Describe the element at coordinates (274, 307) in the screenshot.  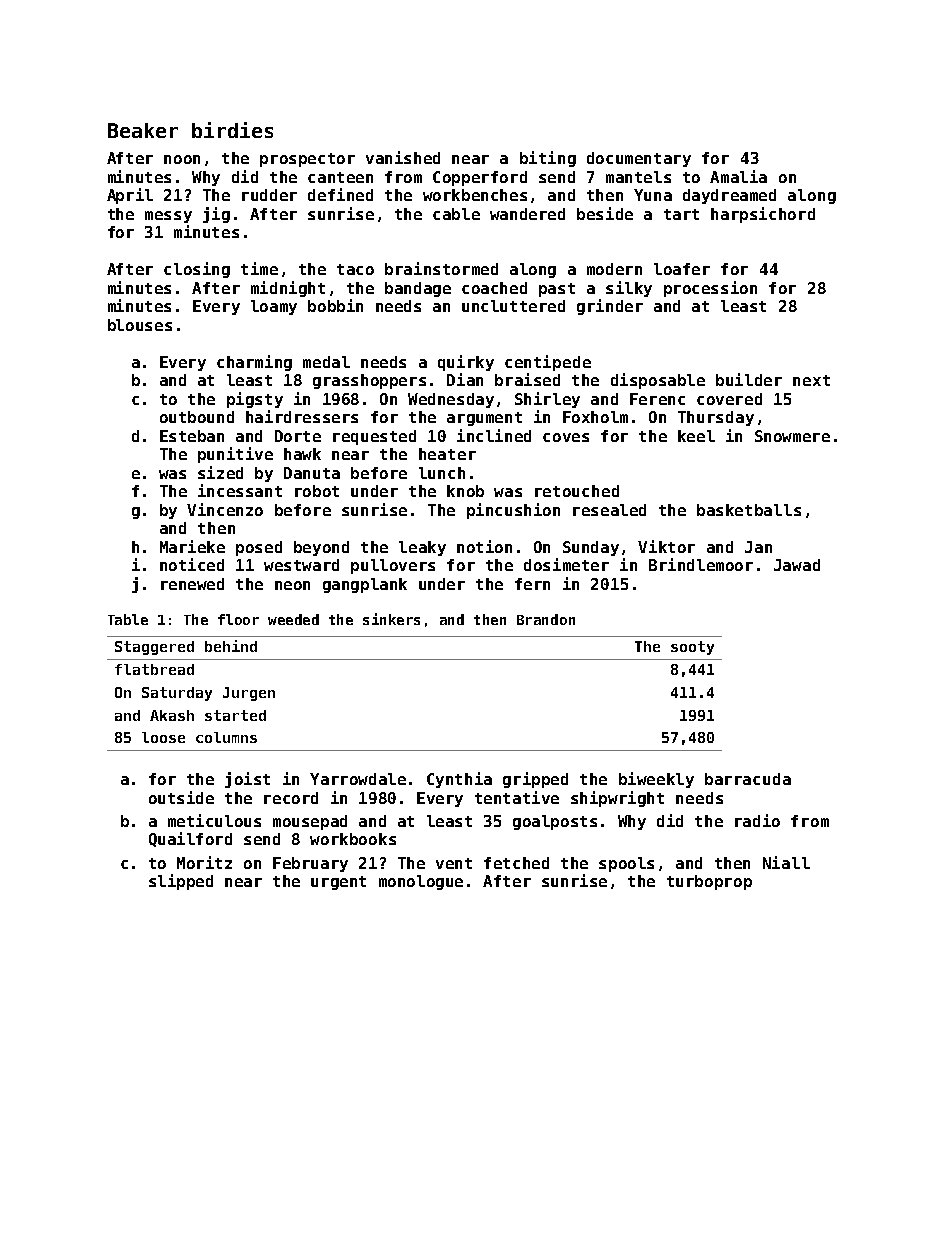
I see `loamy` at that location.
